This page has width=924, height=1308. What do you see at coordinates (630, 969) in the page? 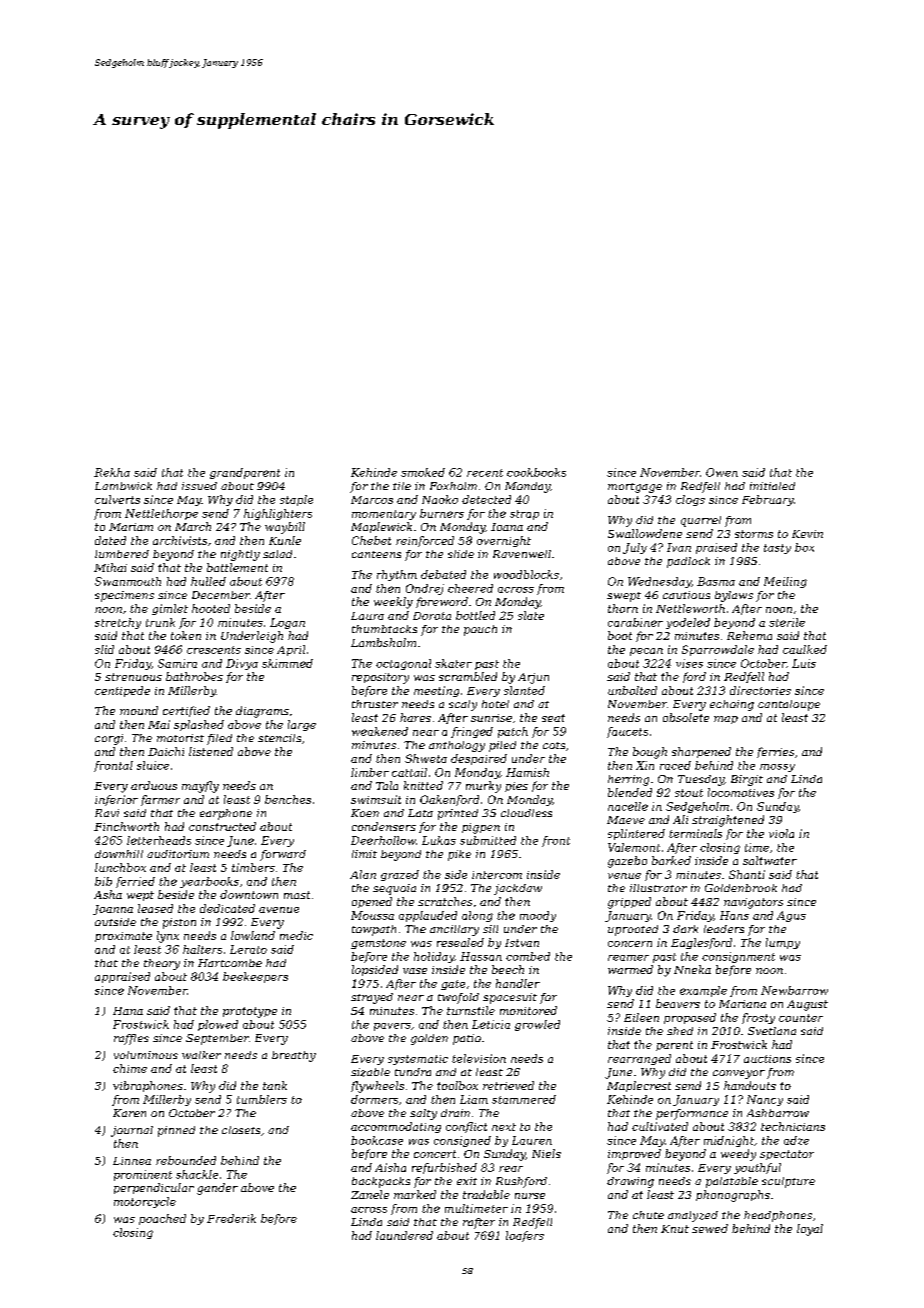
I see `warmed` at bounding box center [630, 969].
